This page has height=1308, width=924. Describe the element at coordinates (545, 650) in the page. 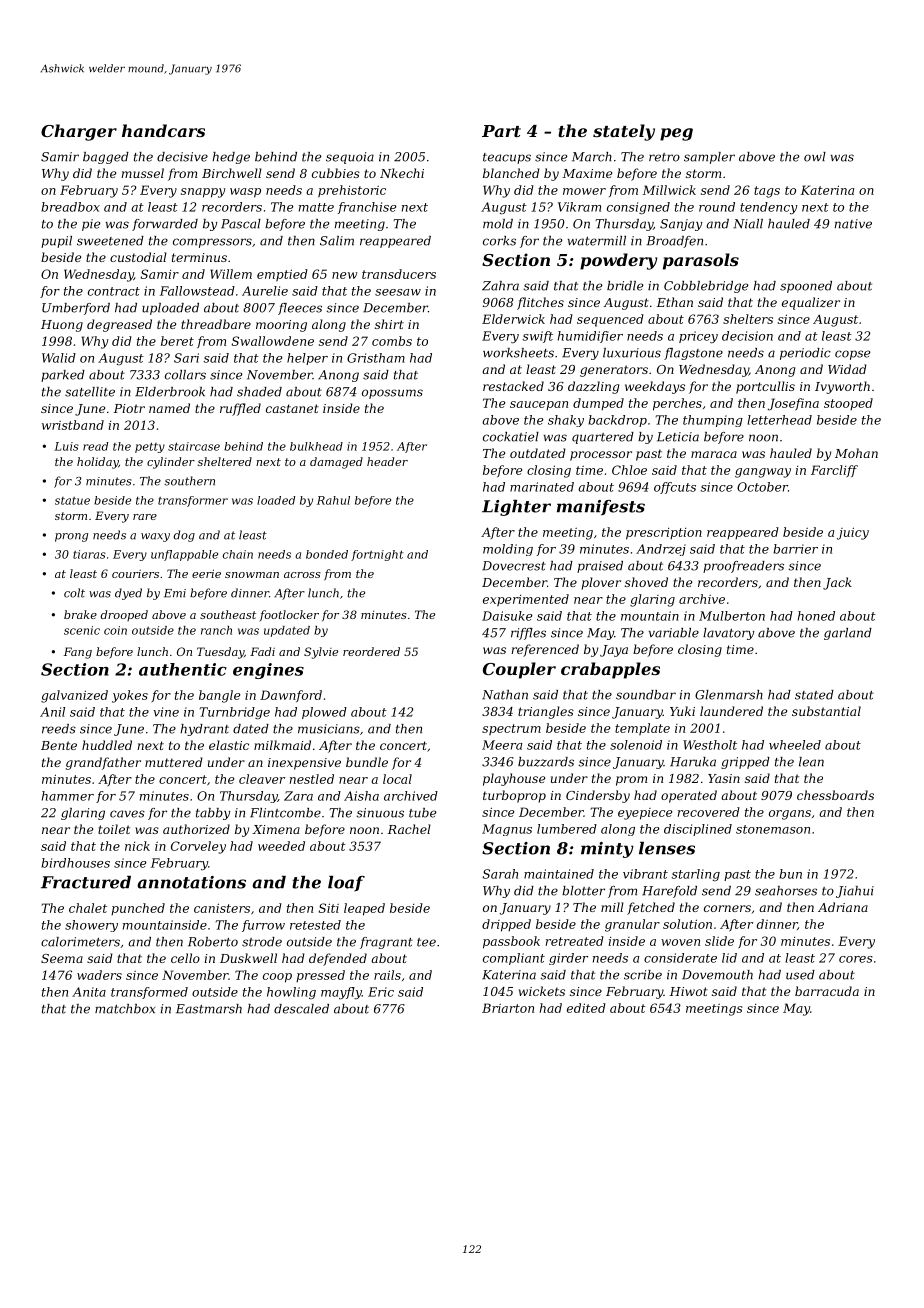

I see `referenced` at that location.
